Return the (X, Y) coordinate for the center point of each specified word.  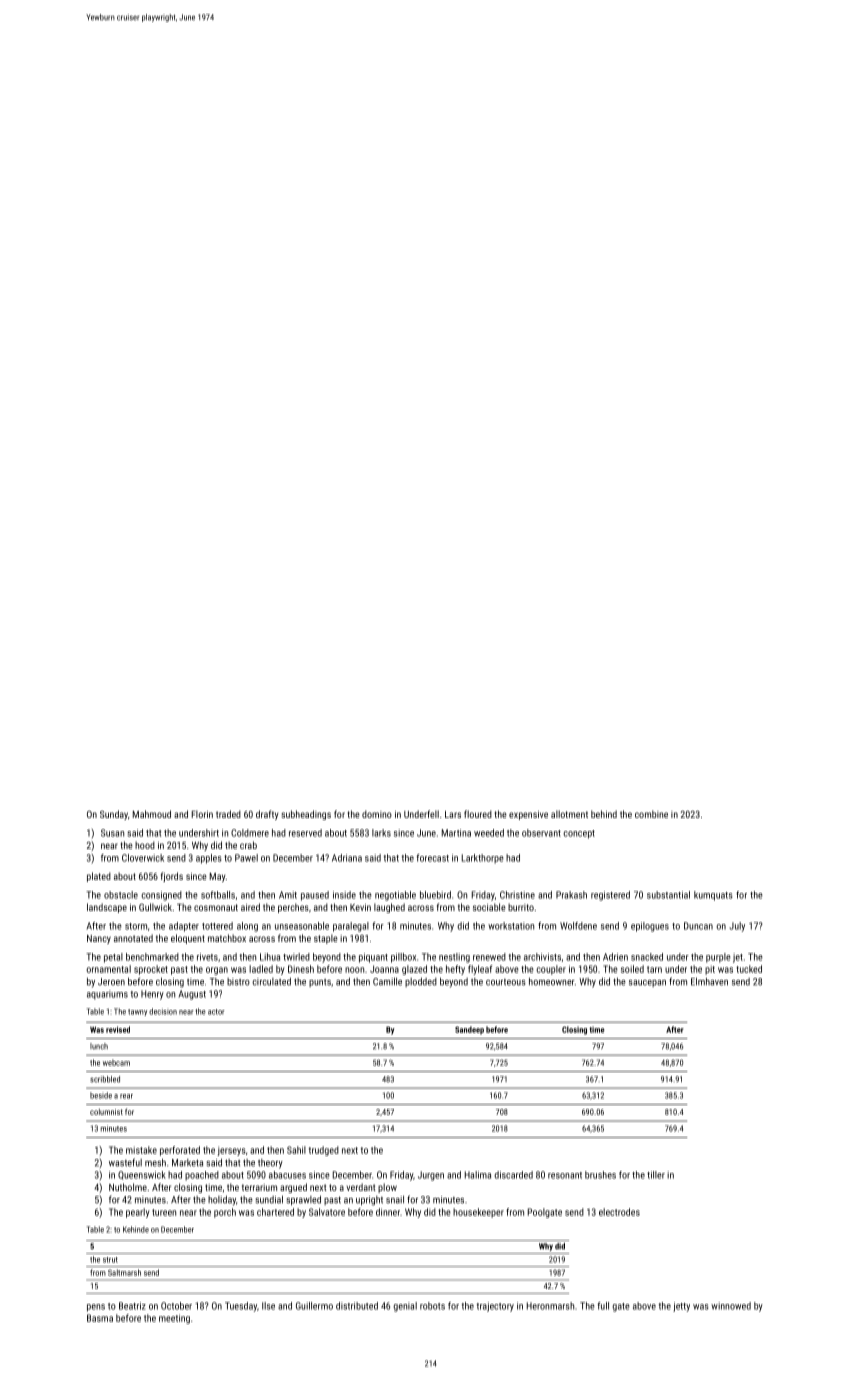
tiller (656, 1175)
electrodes (619, 1212)
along (247, 927)
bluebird (435, 895)
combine (651, 814)
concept (579, 834)
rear (126, 1096)
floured (478, 814)
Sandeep (469, 1030)
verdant (360, 1187)
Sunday (114, 815)
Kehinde (136, 1229)
